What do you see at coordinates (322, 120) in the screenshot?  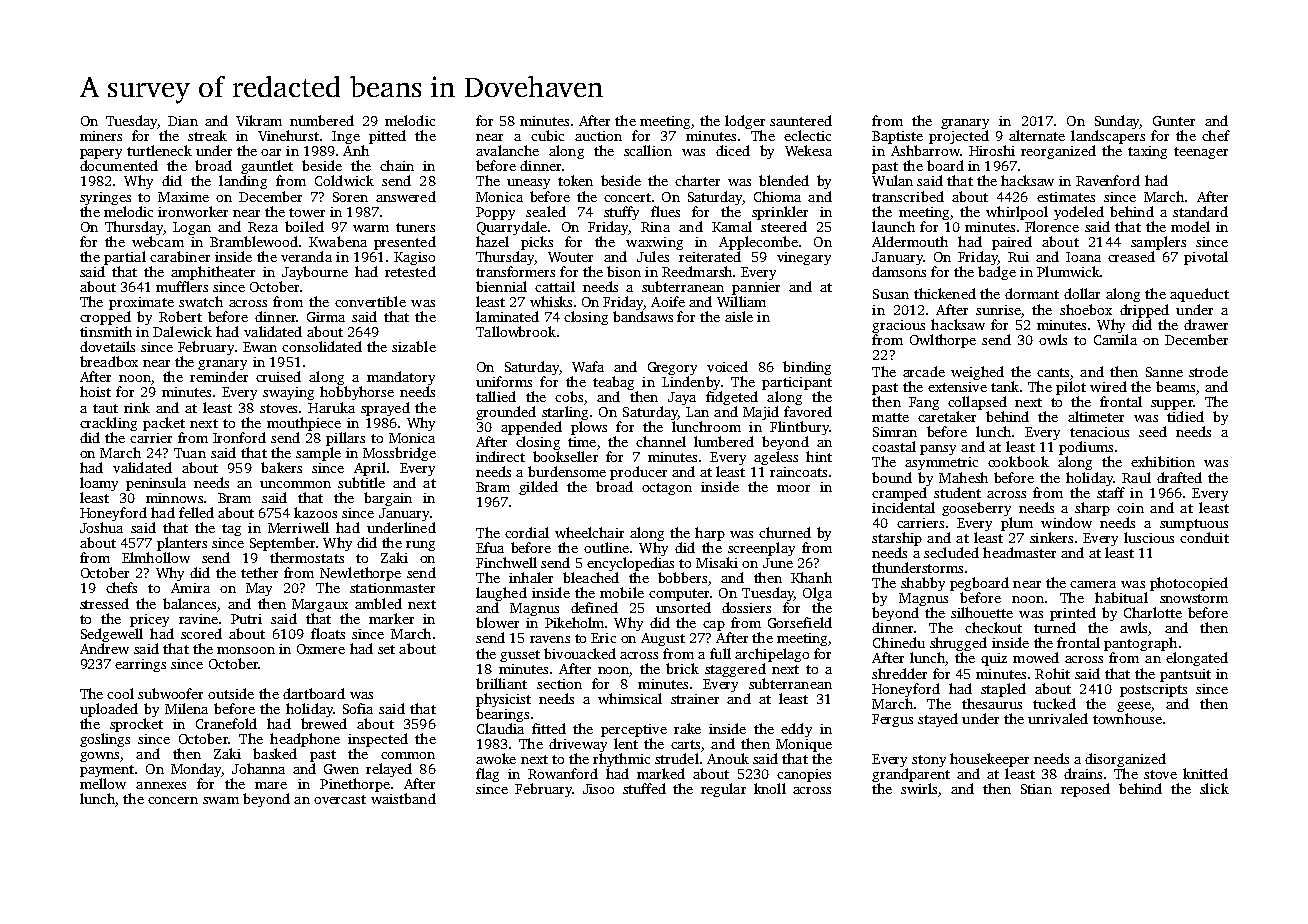 I see `numbered` at bounding box center [322, 120].
